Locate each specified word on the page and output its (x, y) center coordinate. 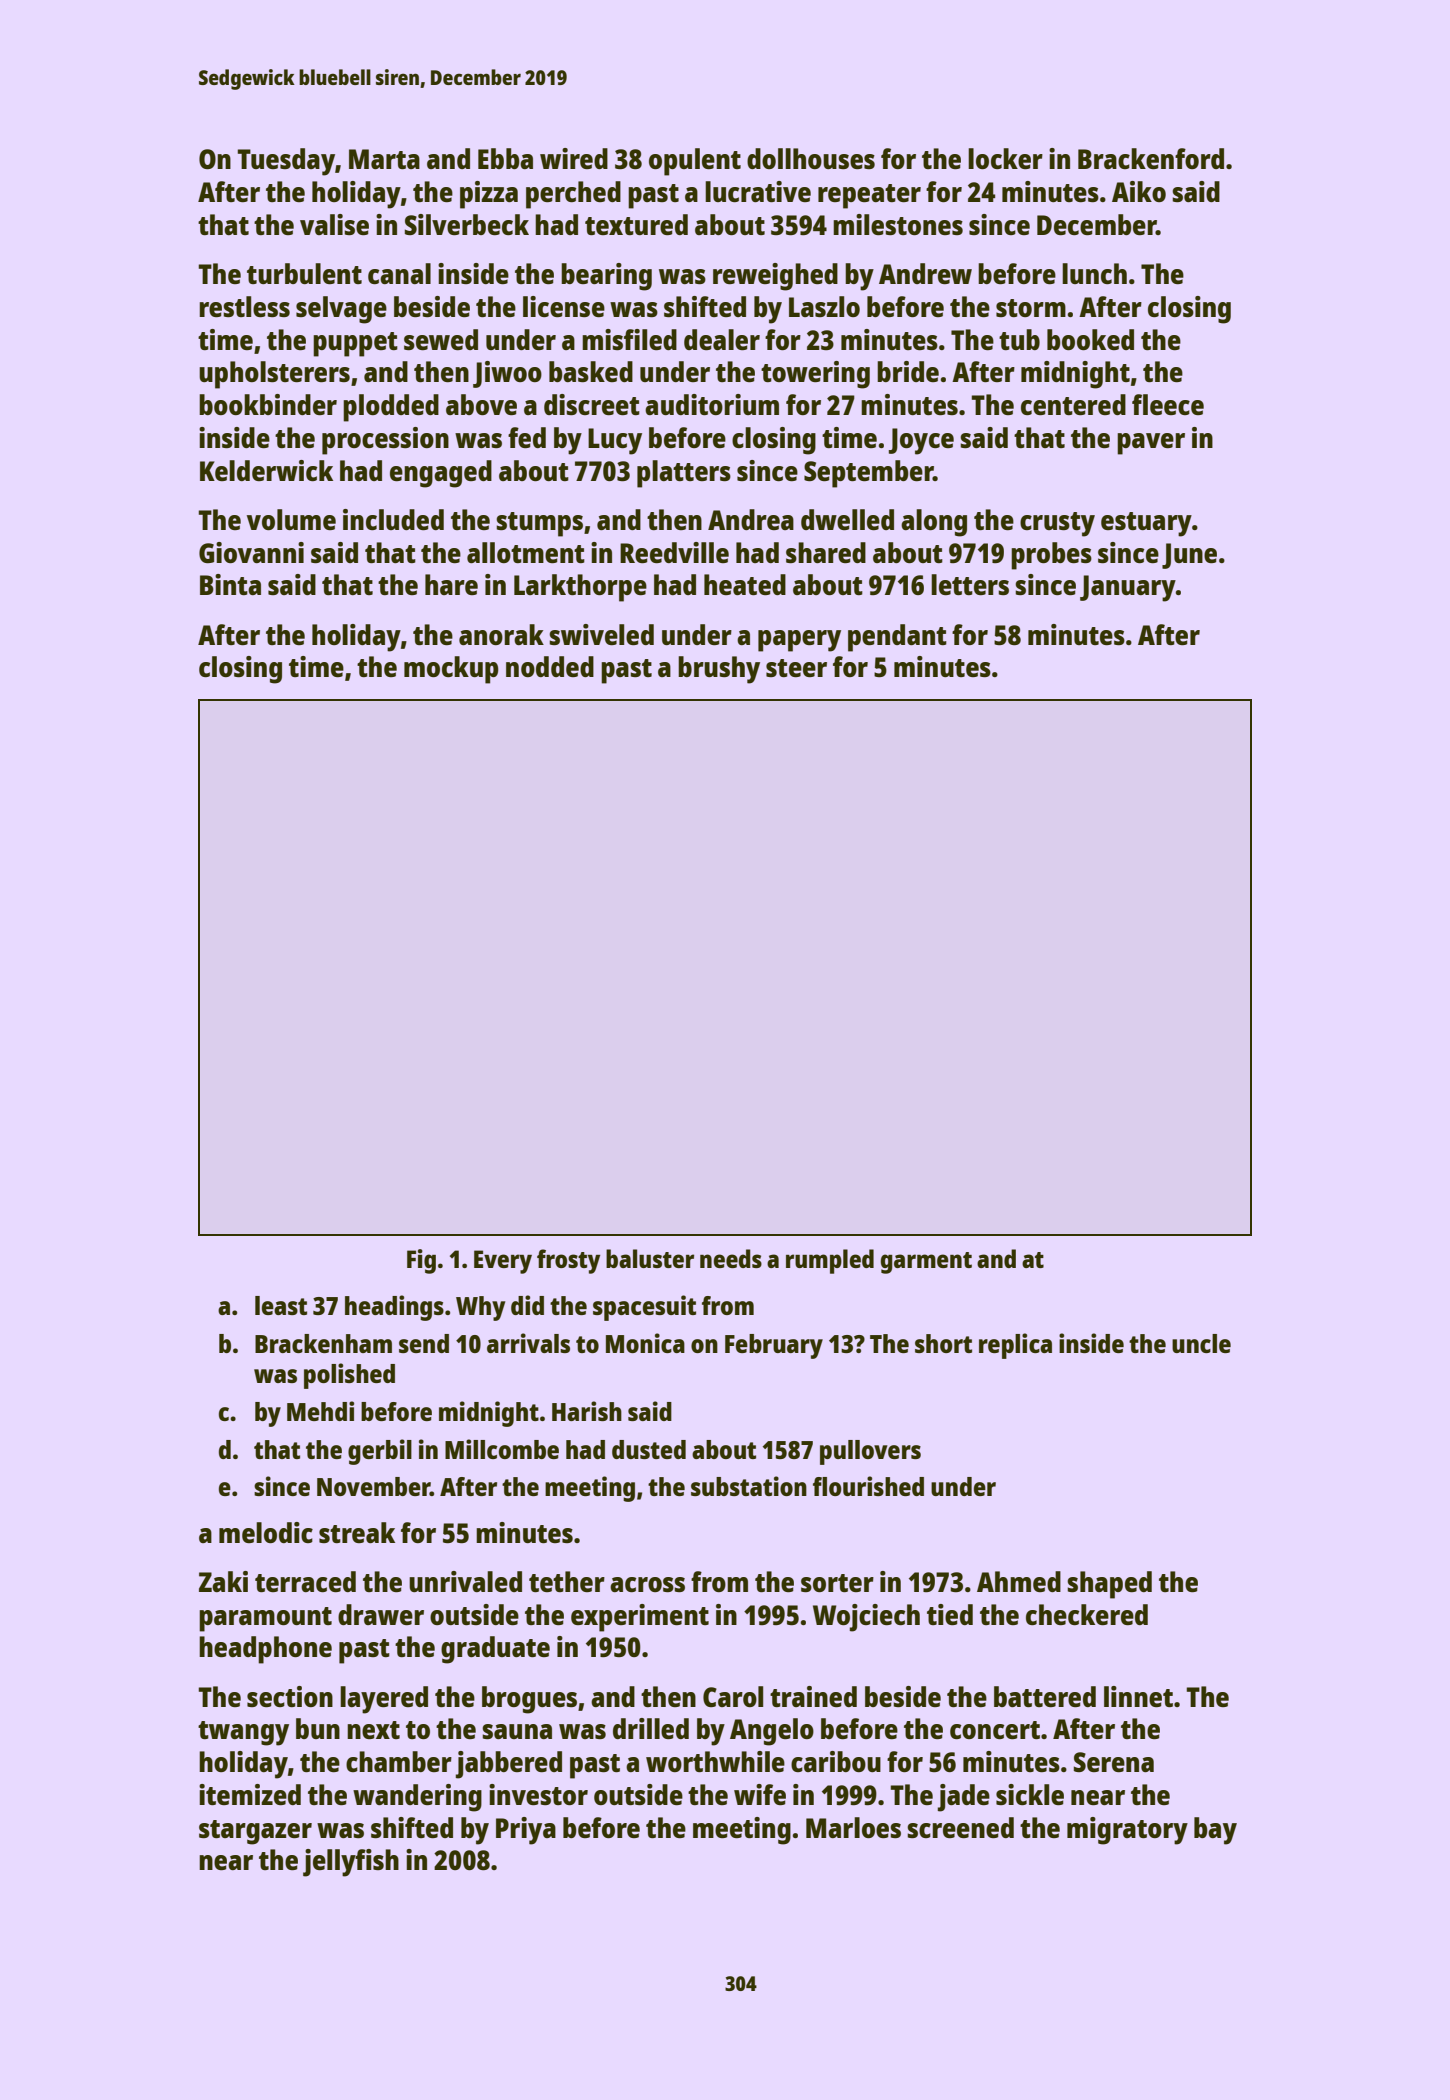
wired (574, 158)
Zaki (223, 1581)
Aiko (1139, 191)
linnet (1138, 1696)
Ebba (505, 158)
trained (813, 1696)
